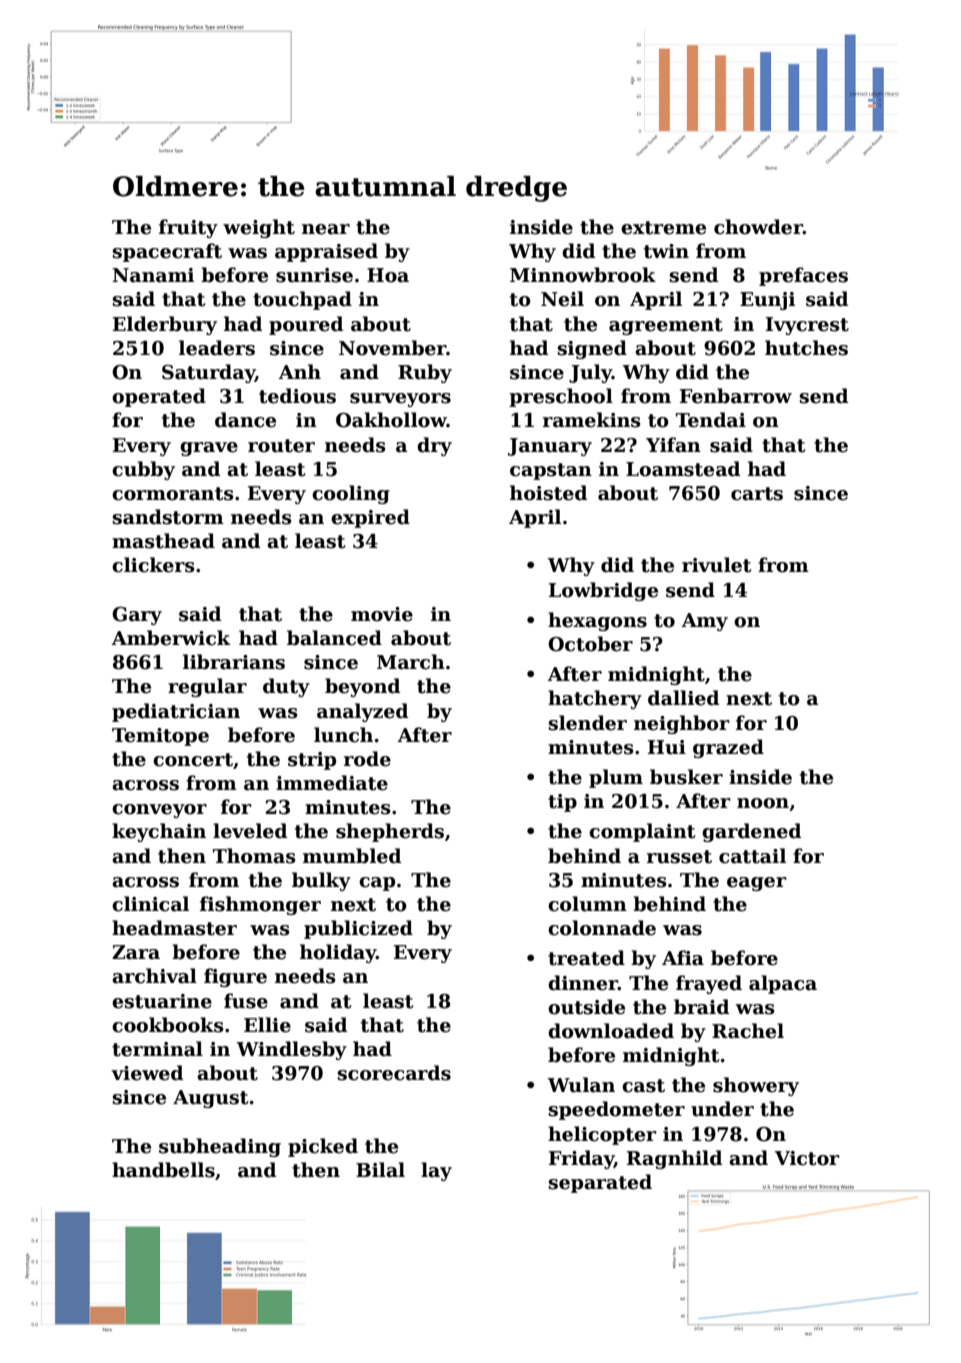 This page has width=961, height=1363. Describe the element at coordinates (581, 1085) in the page. I see `Wulan` at that location.
